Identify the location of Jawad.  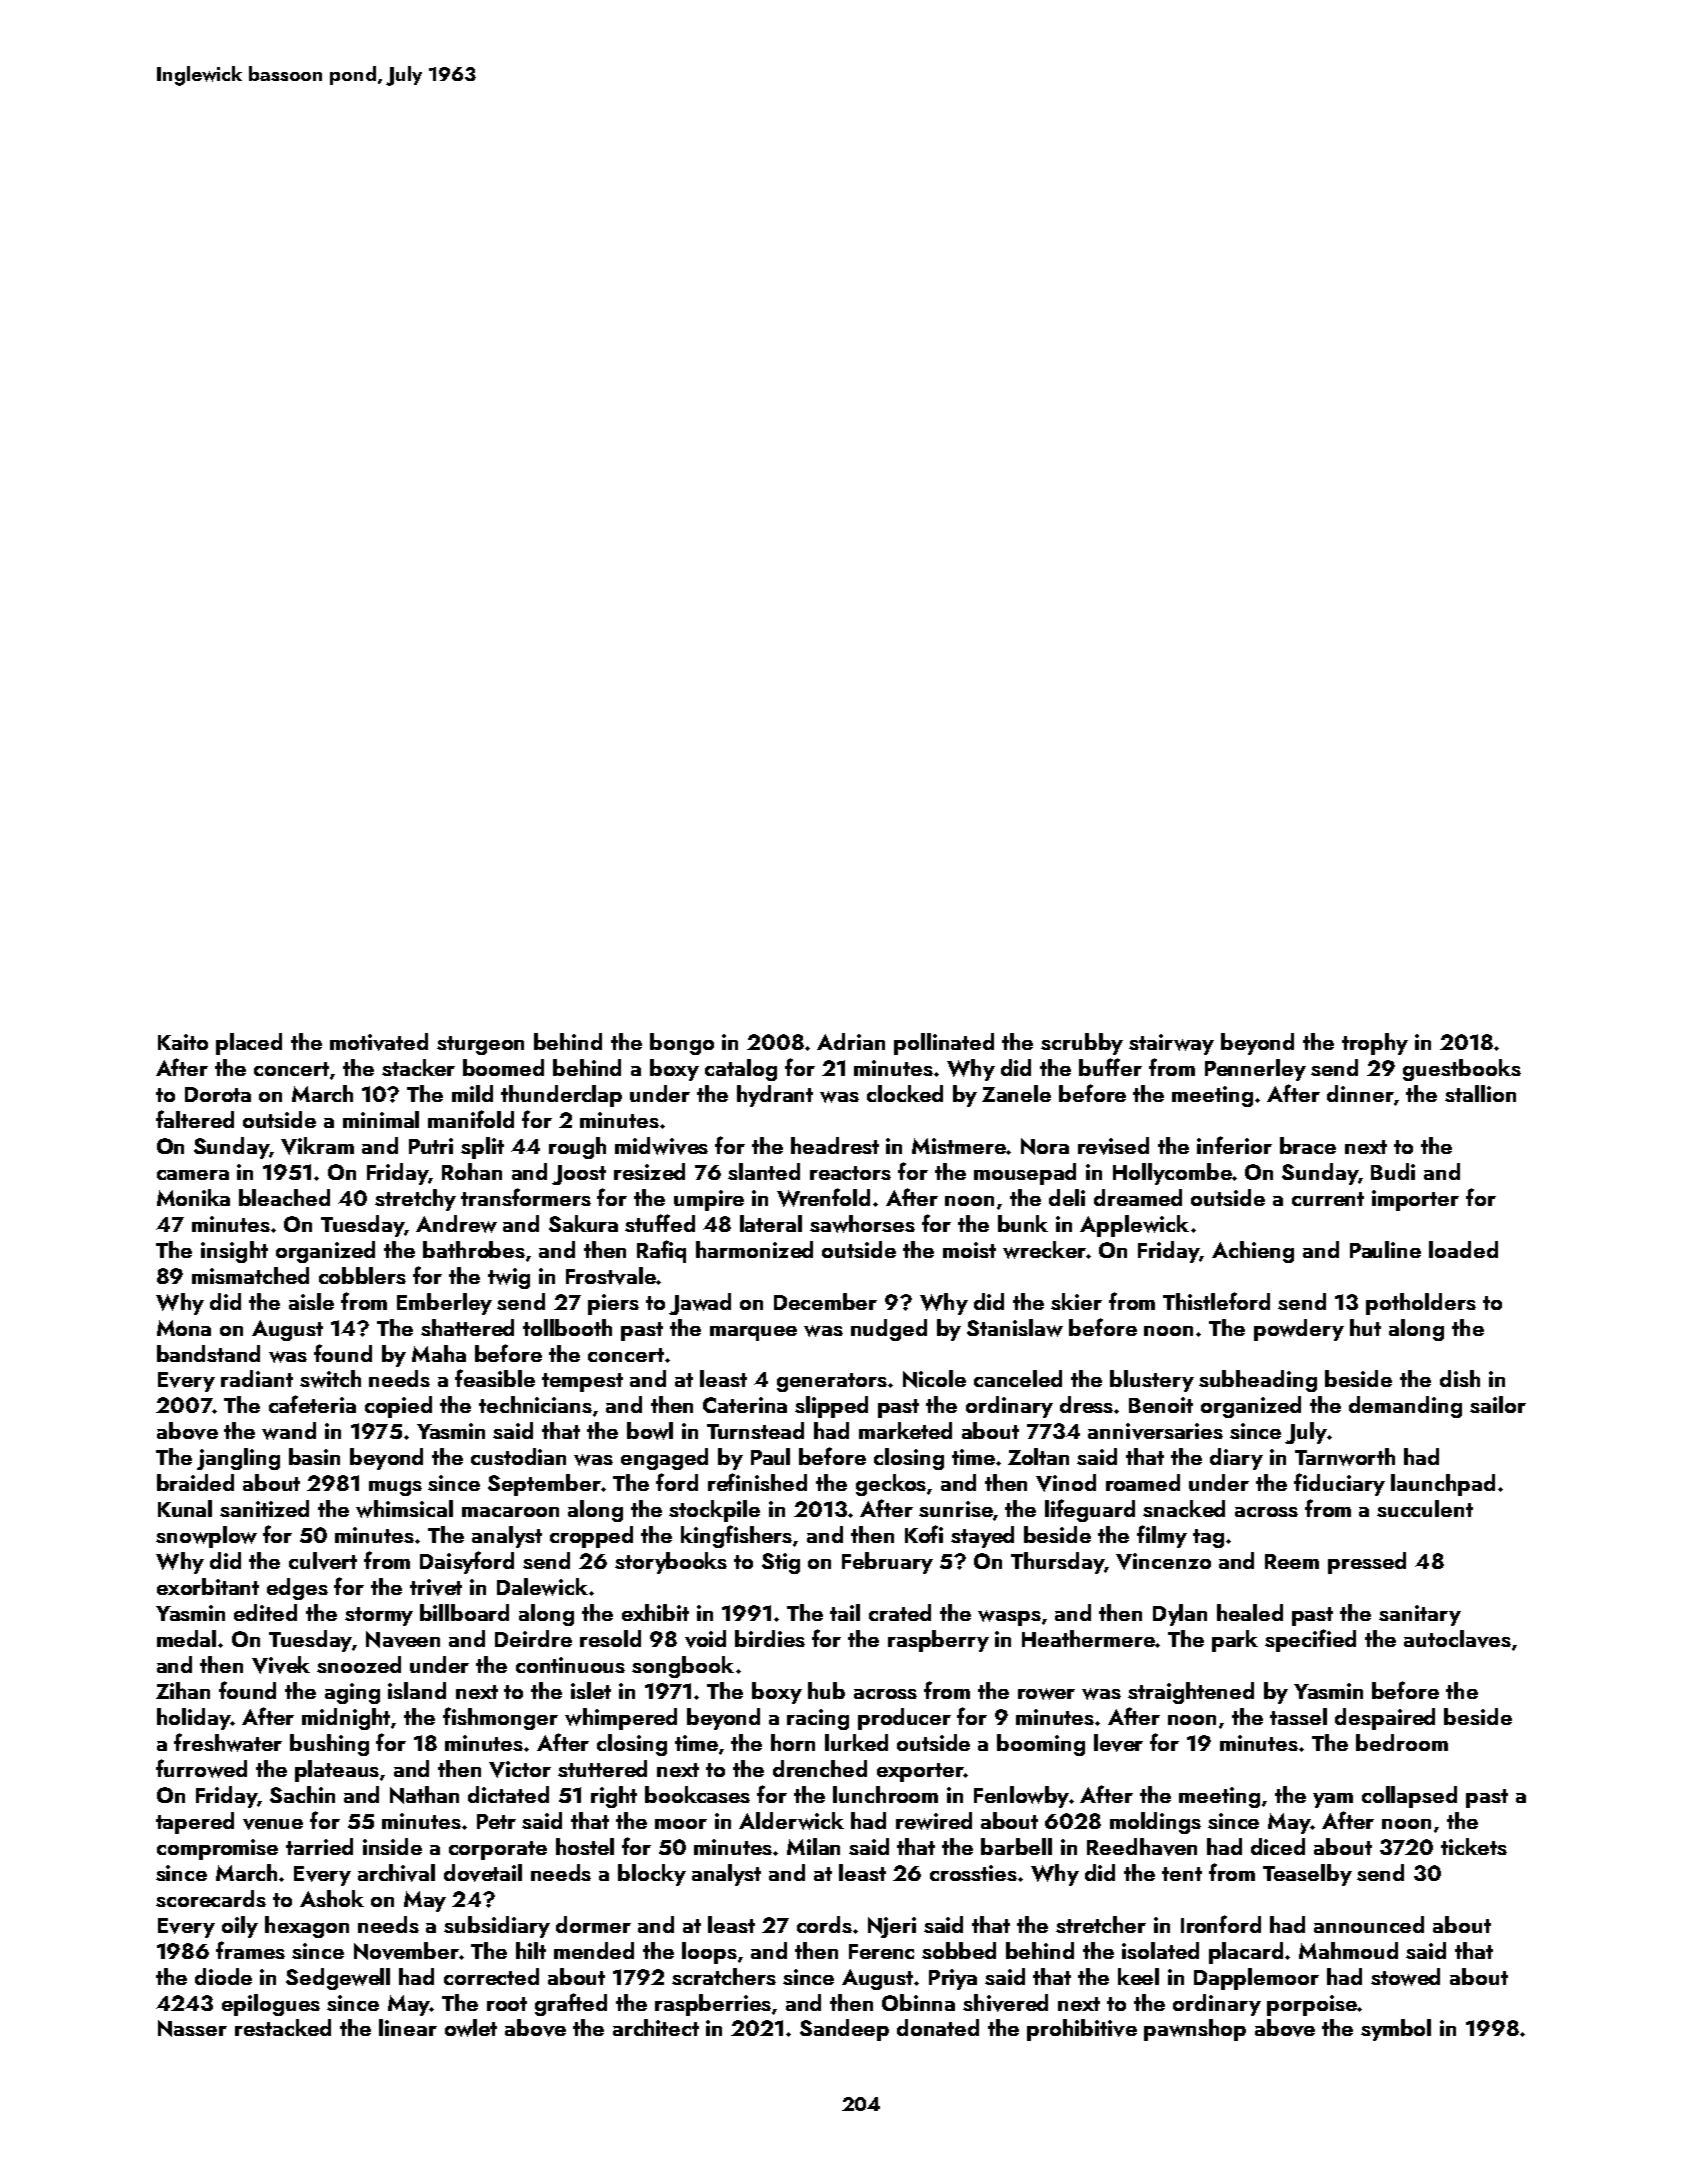
(700, 1304).
